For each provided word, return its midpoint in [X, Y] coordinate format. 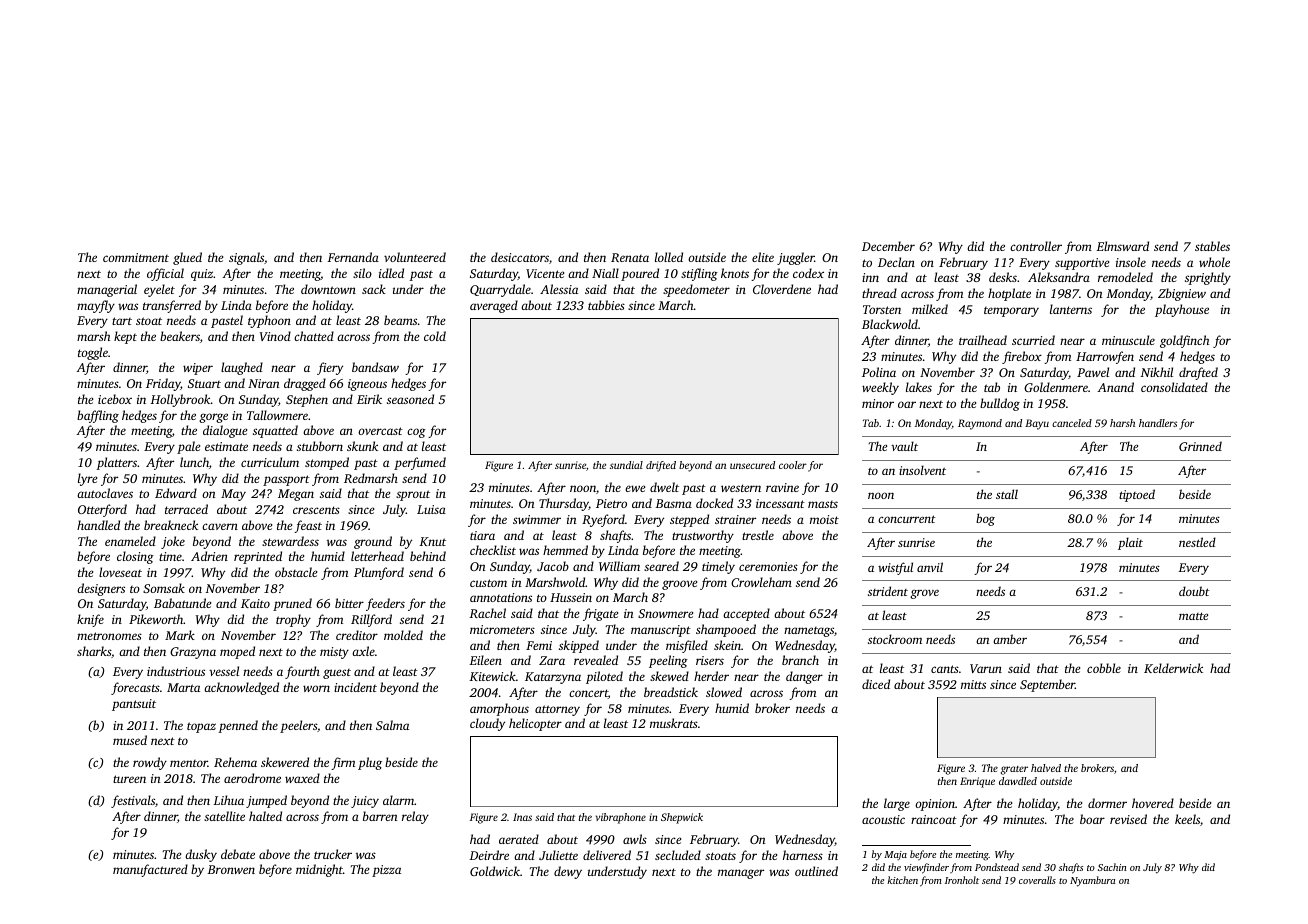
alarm [398, 800]
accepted [746, 614]
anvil [930, 567]
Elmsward [1122, 246]
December [888, 246]
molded [403, 635]
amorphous [499, 709]
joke [173, 542]
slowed [724, 692]
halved [1046, 768]
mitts [973, 684]
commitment [136, 257]
